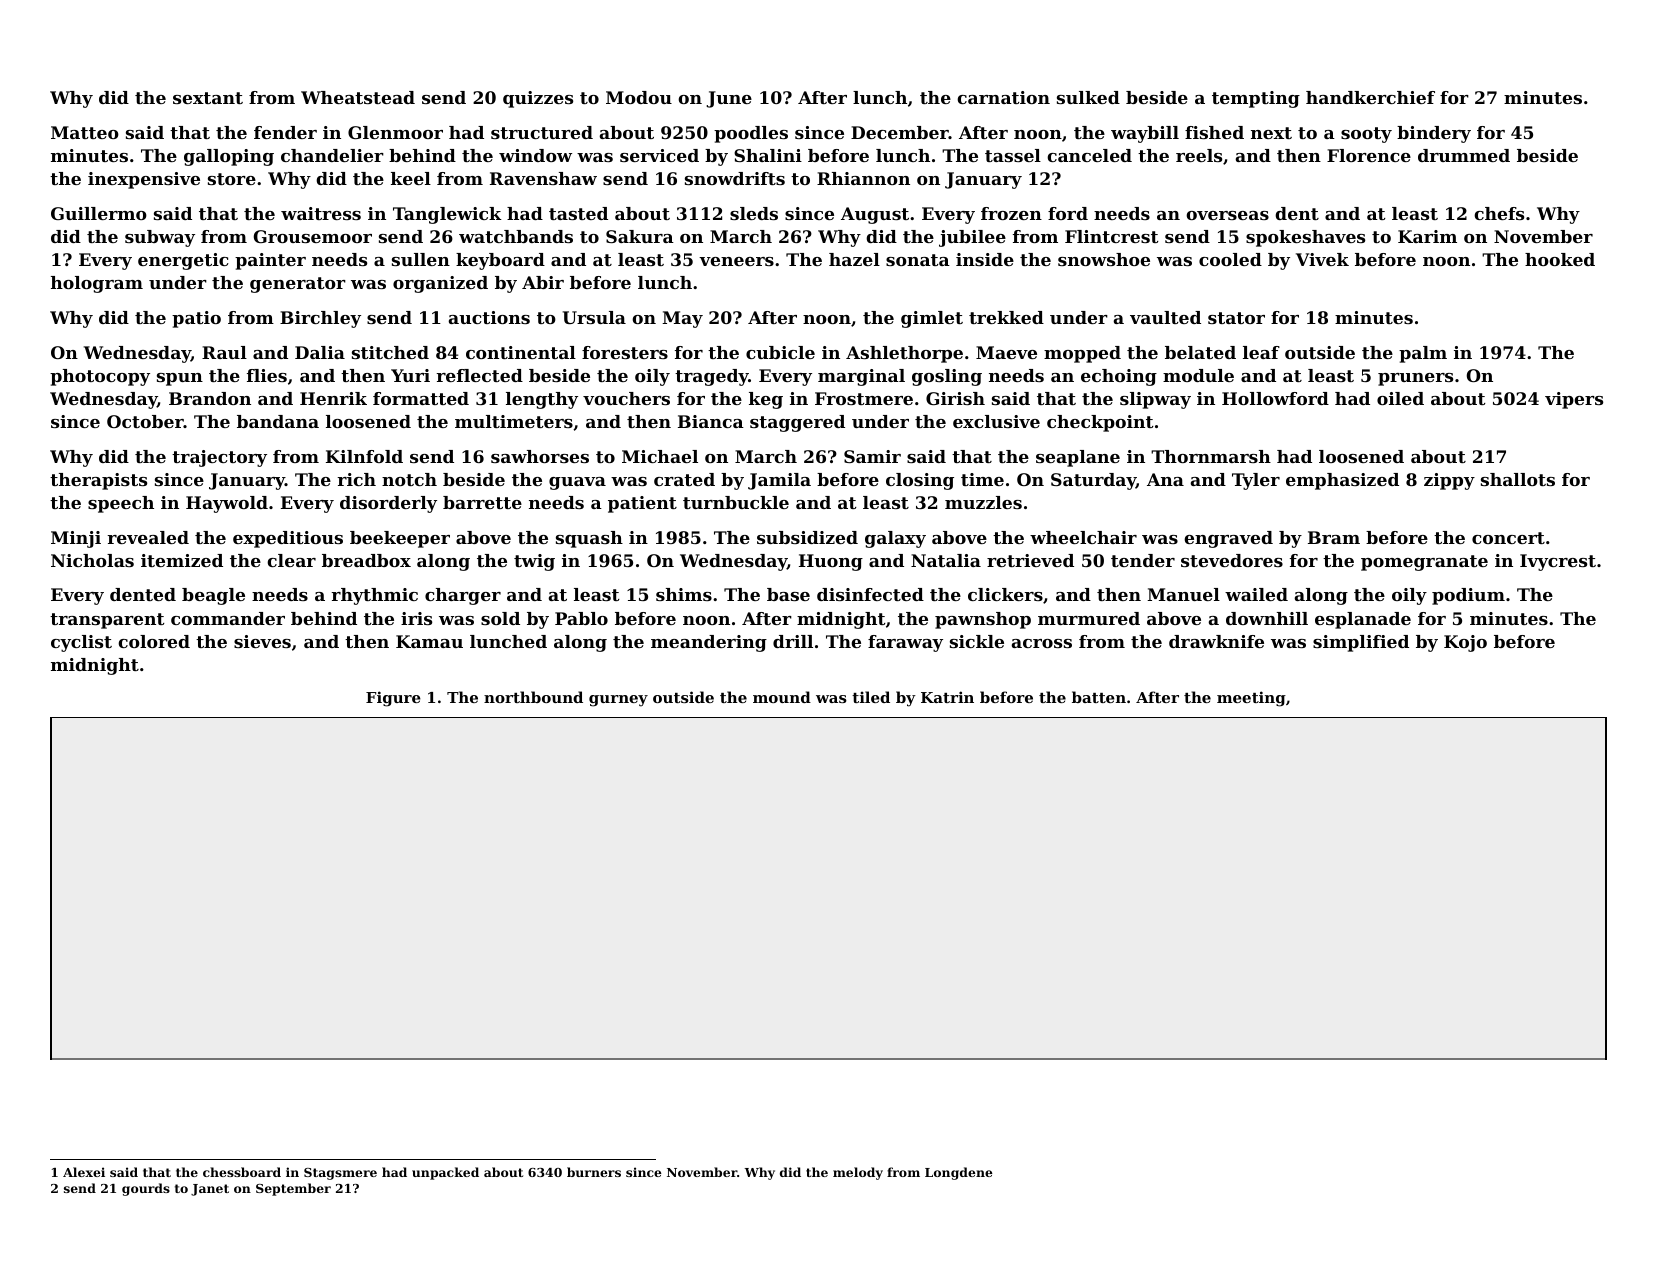 Image resolution: width=1657 pixels, height=1280 pixels. What do you see at coordinates (210, 398) in the image?
I see `Brandon` at bounding box center [210, 398].
